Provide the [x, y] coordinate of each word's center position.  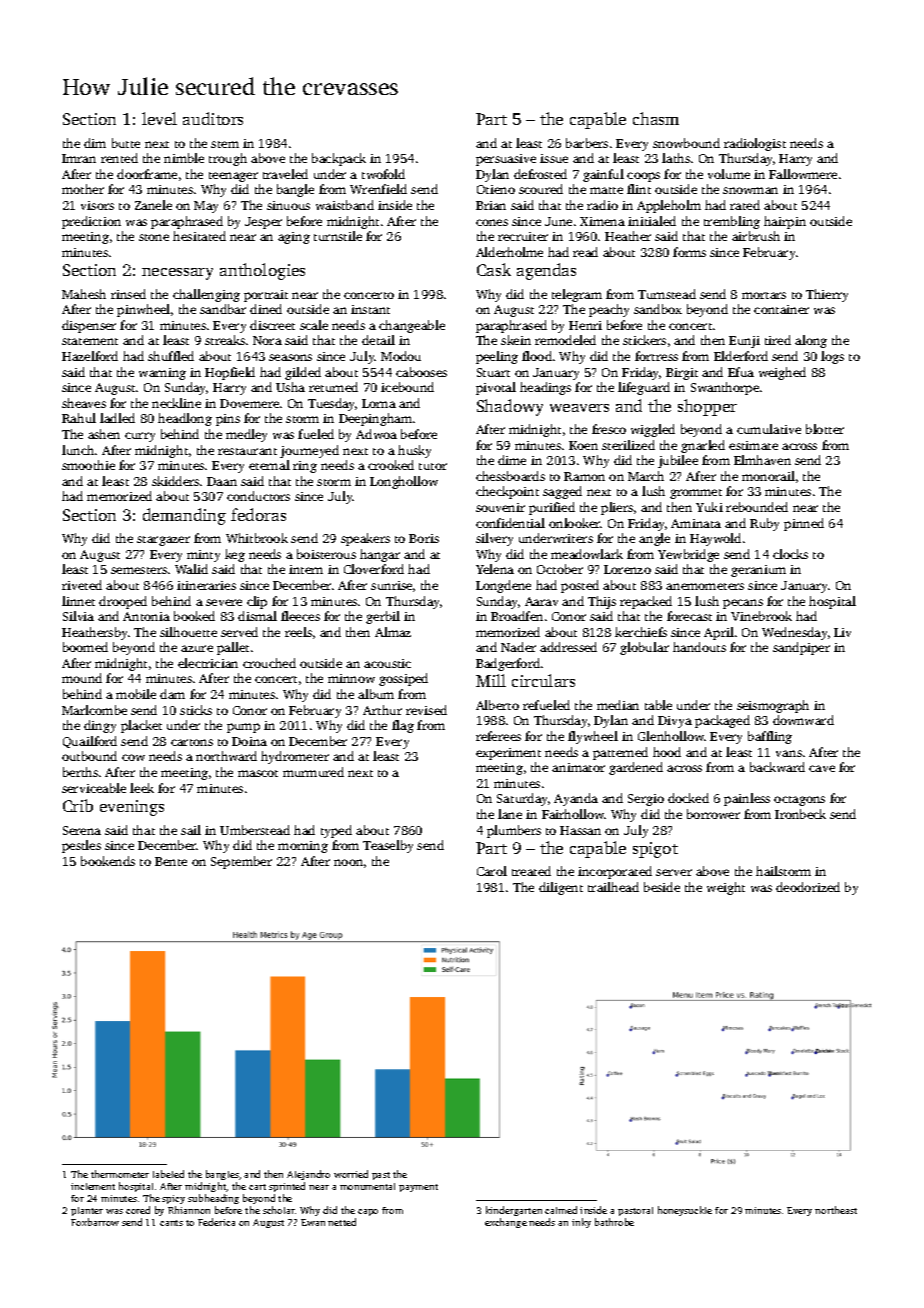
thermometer [120, 1174]
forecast [689, 616]
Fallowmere [803, 174]
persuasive [506, 160]
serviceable [94, 788]
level [159, 118]
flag [403, 726]
